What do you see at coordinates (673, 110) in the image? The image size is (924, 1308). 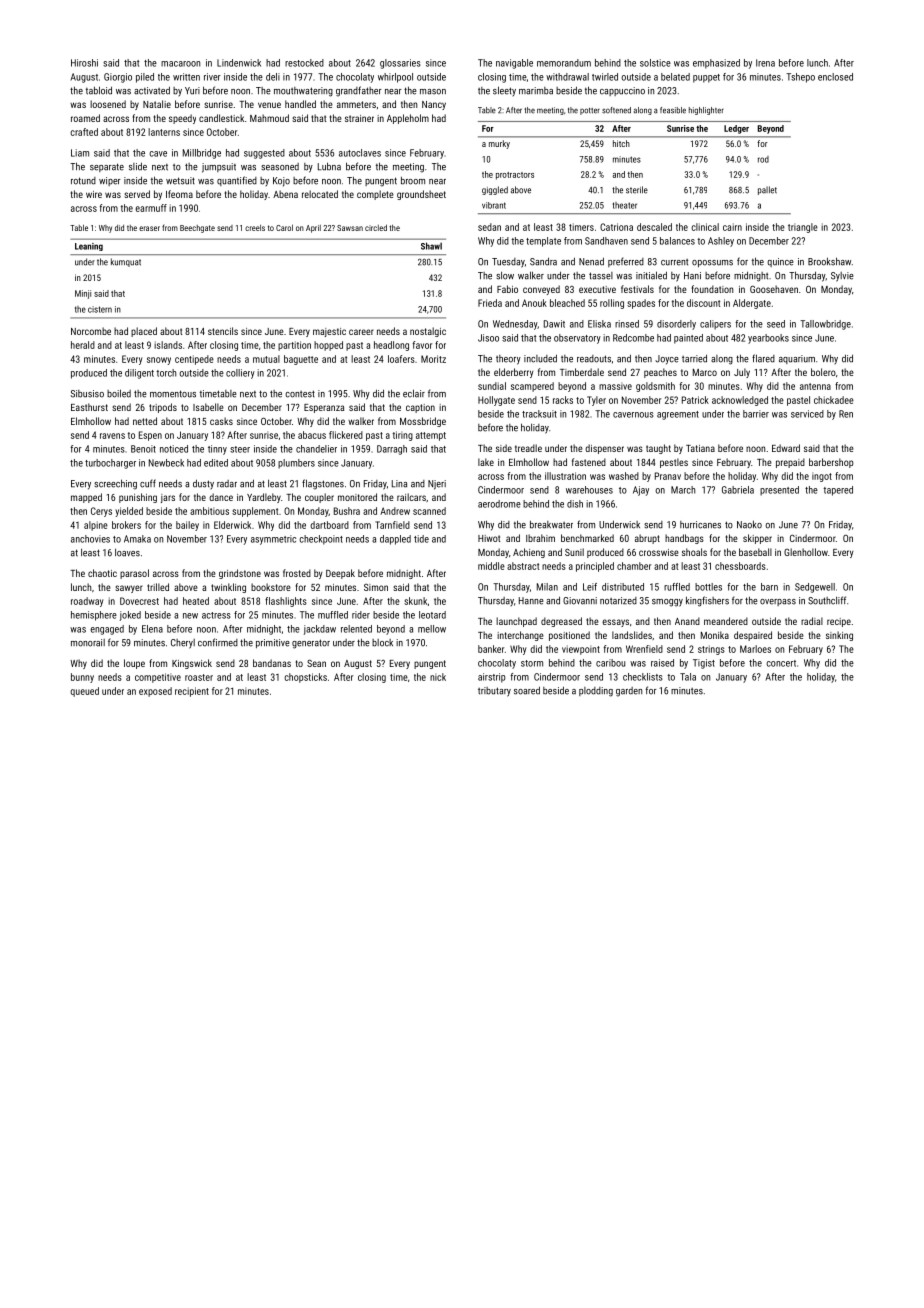 I see `feasible` at bounding box center [673, 110].
